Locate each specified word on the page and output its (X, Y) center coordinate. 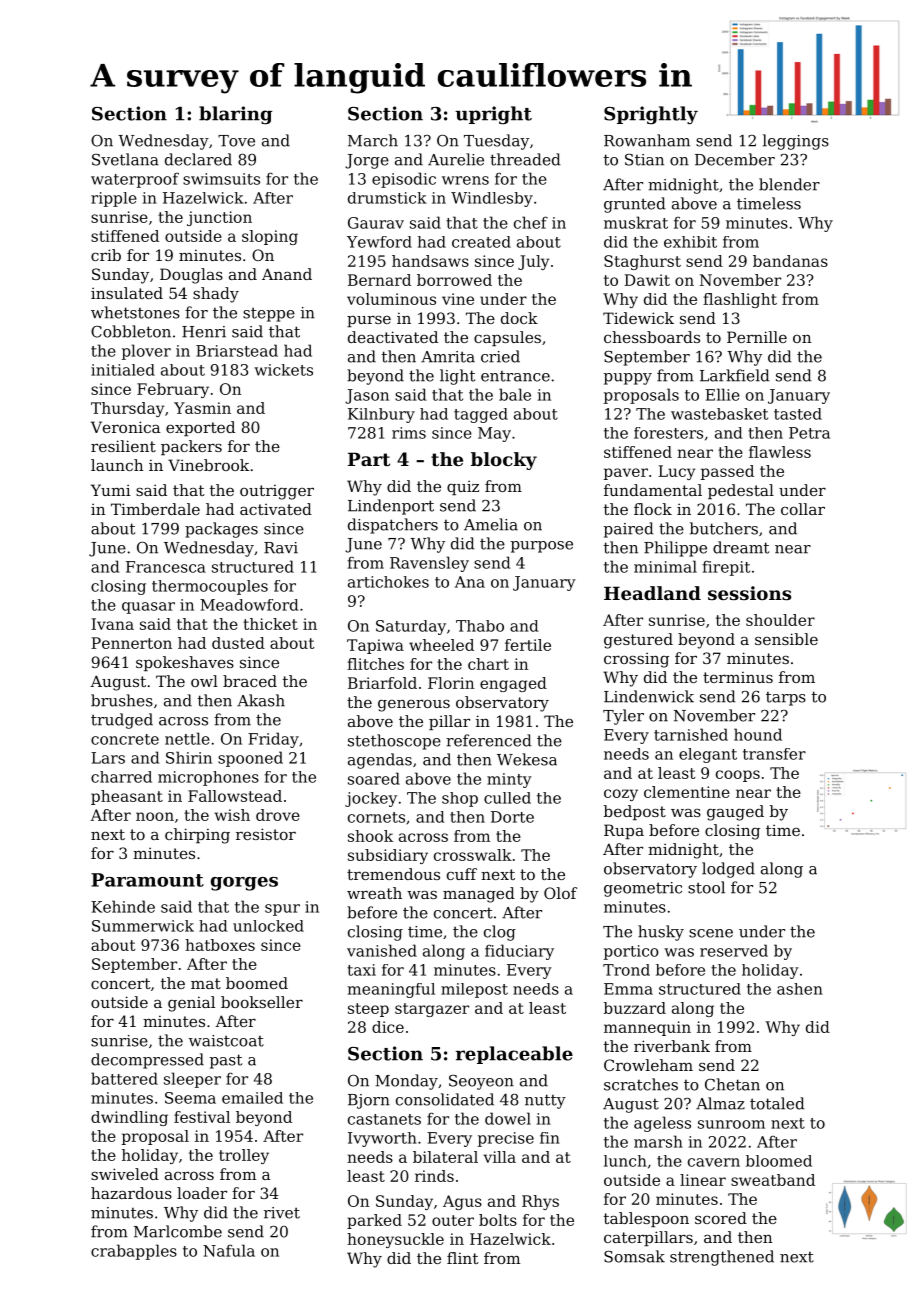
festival (202, 1117)
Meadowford (249, 605)
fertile (528, 645)
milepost (474, 990)
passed (727, 472)
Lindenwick (649, 696)
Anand (287, 274)
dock (519, 318)
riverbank (672, 1046)
